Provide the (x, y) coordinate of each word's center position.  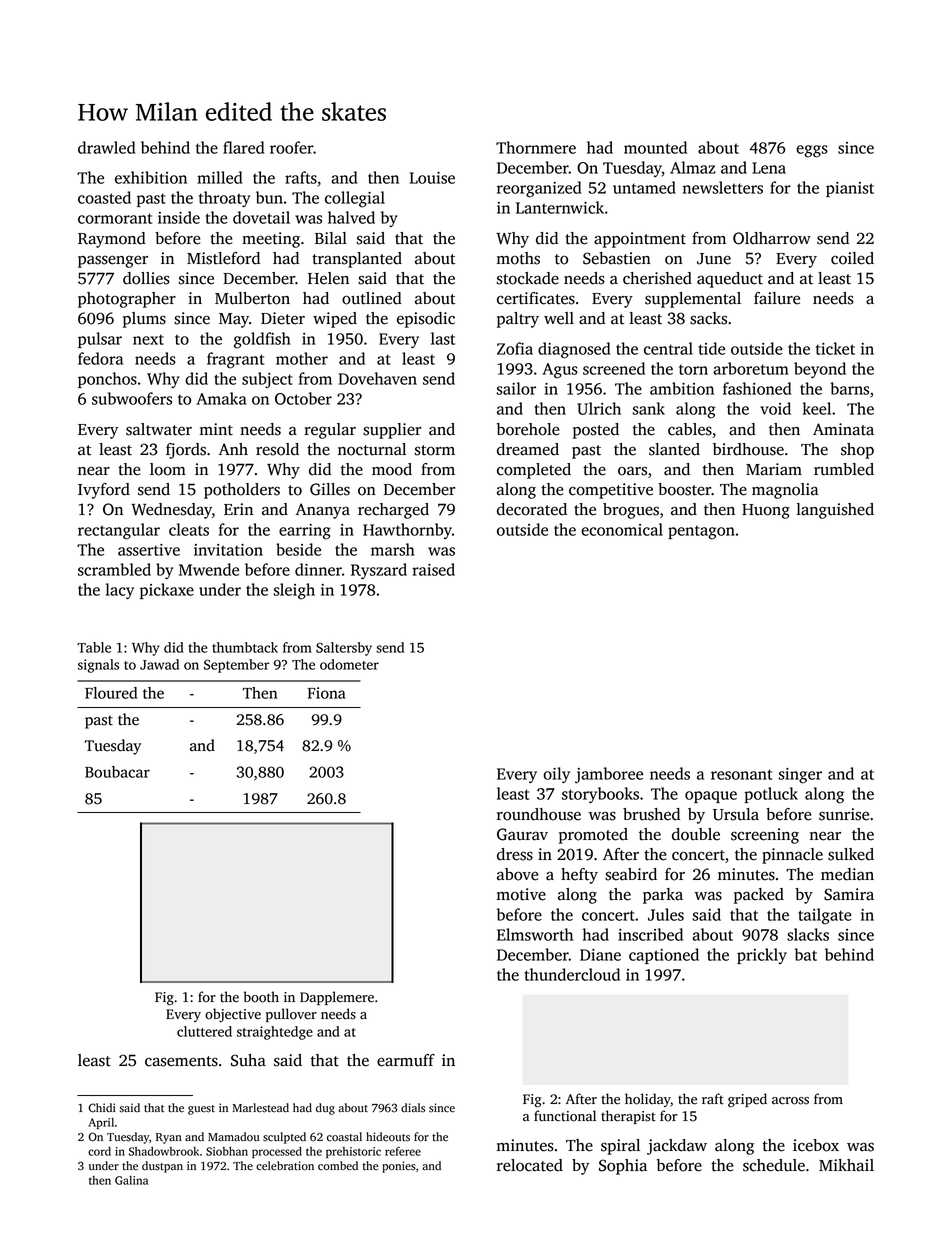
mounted (655, 147)
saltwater (159, 429)
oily (556, 775)
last (443, 338)
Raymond (112, 240)
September (237, 666)
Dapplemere (337, 998)
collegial (355, 199)
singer (800, 776)
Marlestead (261, 1108)
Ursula (736, 814)
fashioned (757, 388)
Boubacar (117, 772)
